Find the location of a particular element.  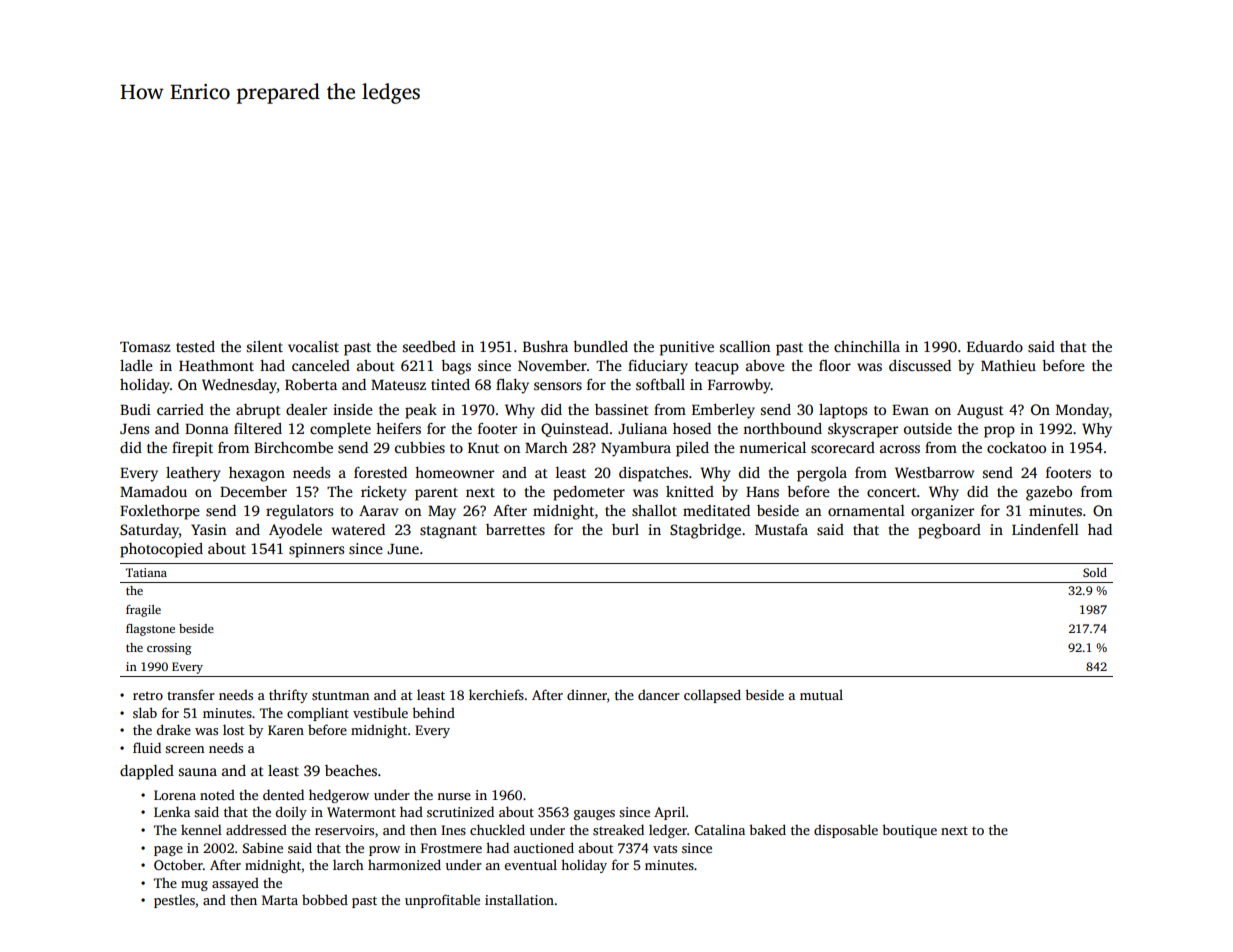

mutual is located at coordinates (821, 694).
